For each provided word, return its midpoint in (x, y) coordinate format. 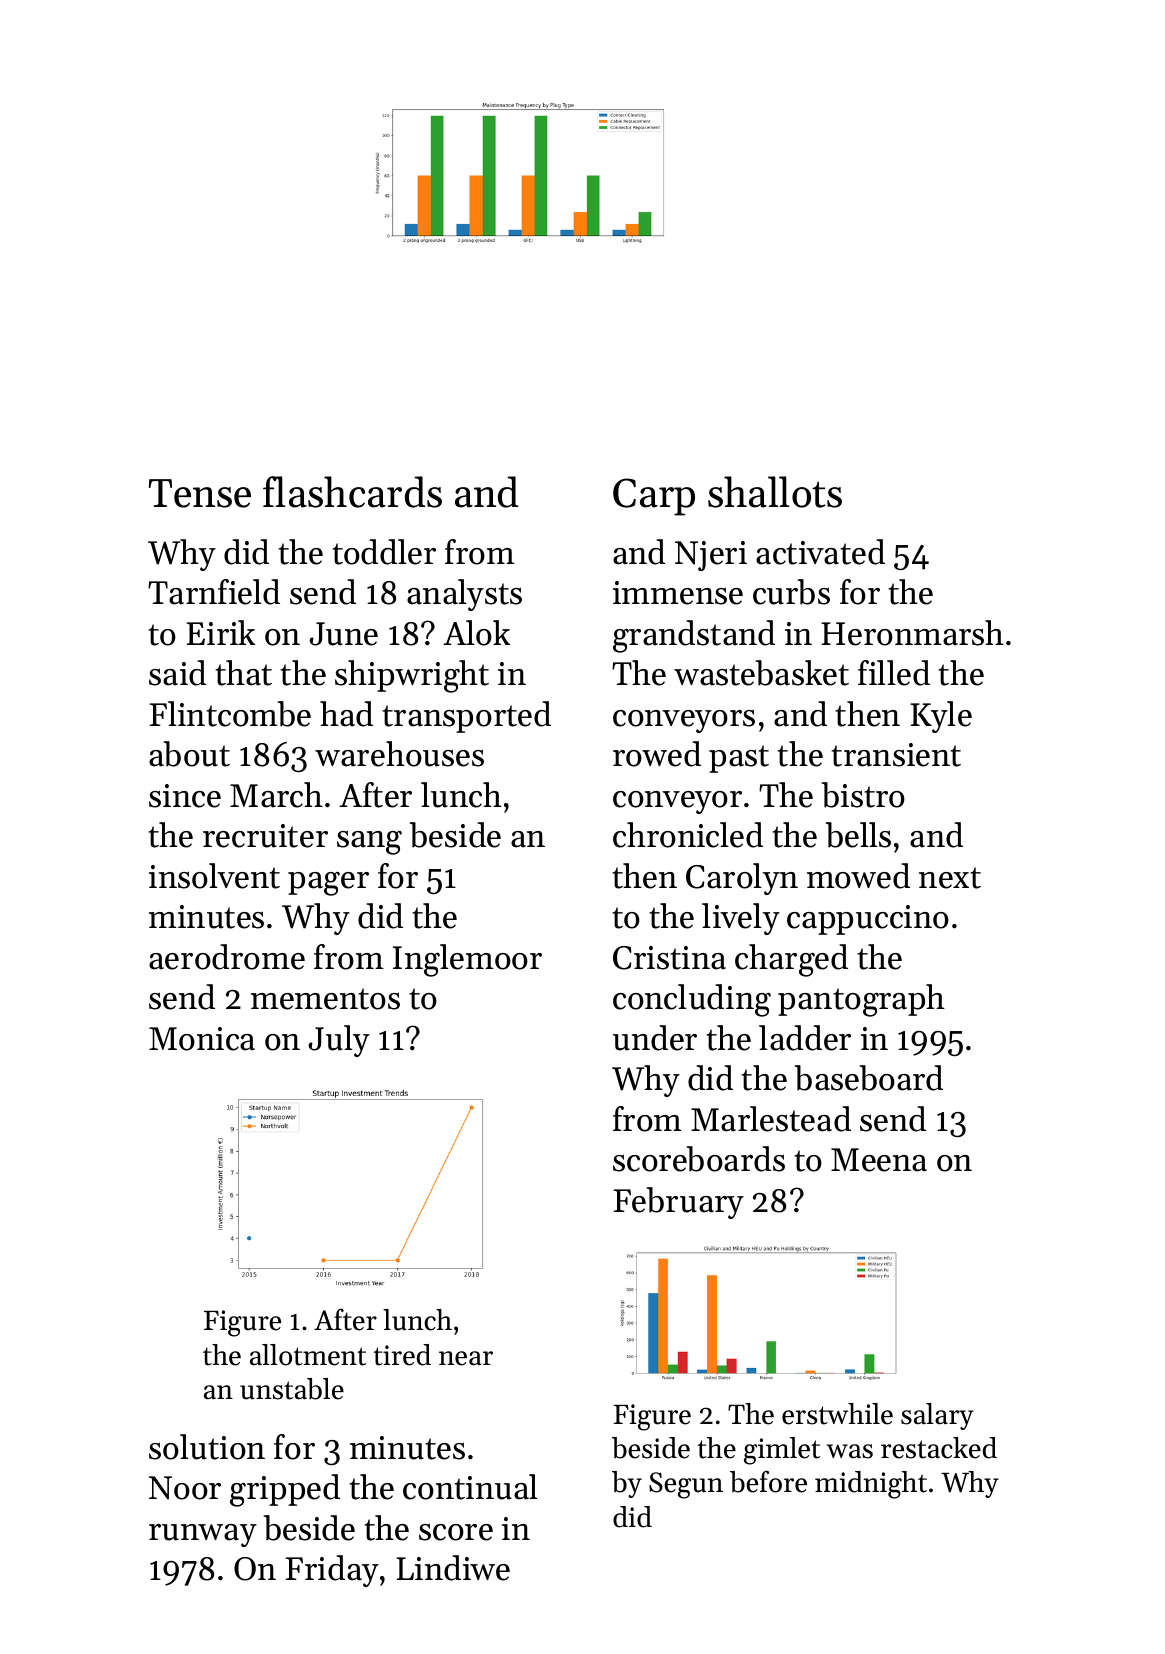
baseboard (869, 1078)
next (950, 878)
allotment (308, 1355)
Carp (654, 497)
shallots (775, 492)
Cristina (669, 958)
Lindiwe (453, 1568)
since (185, 796)
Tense (200, 493)
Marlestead (771, 1119)
